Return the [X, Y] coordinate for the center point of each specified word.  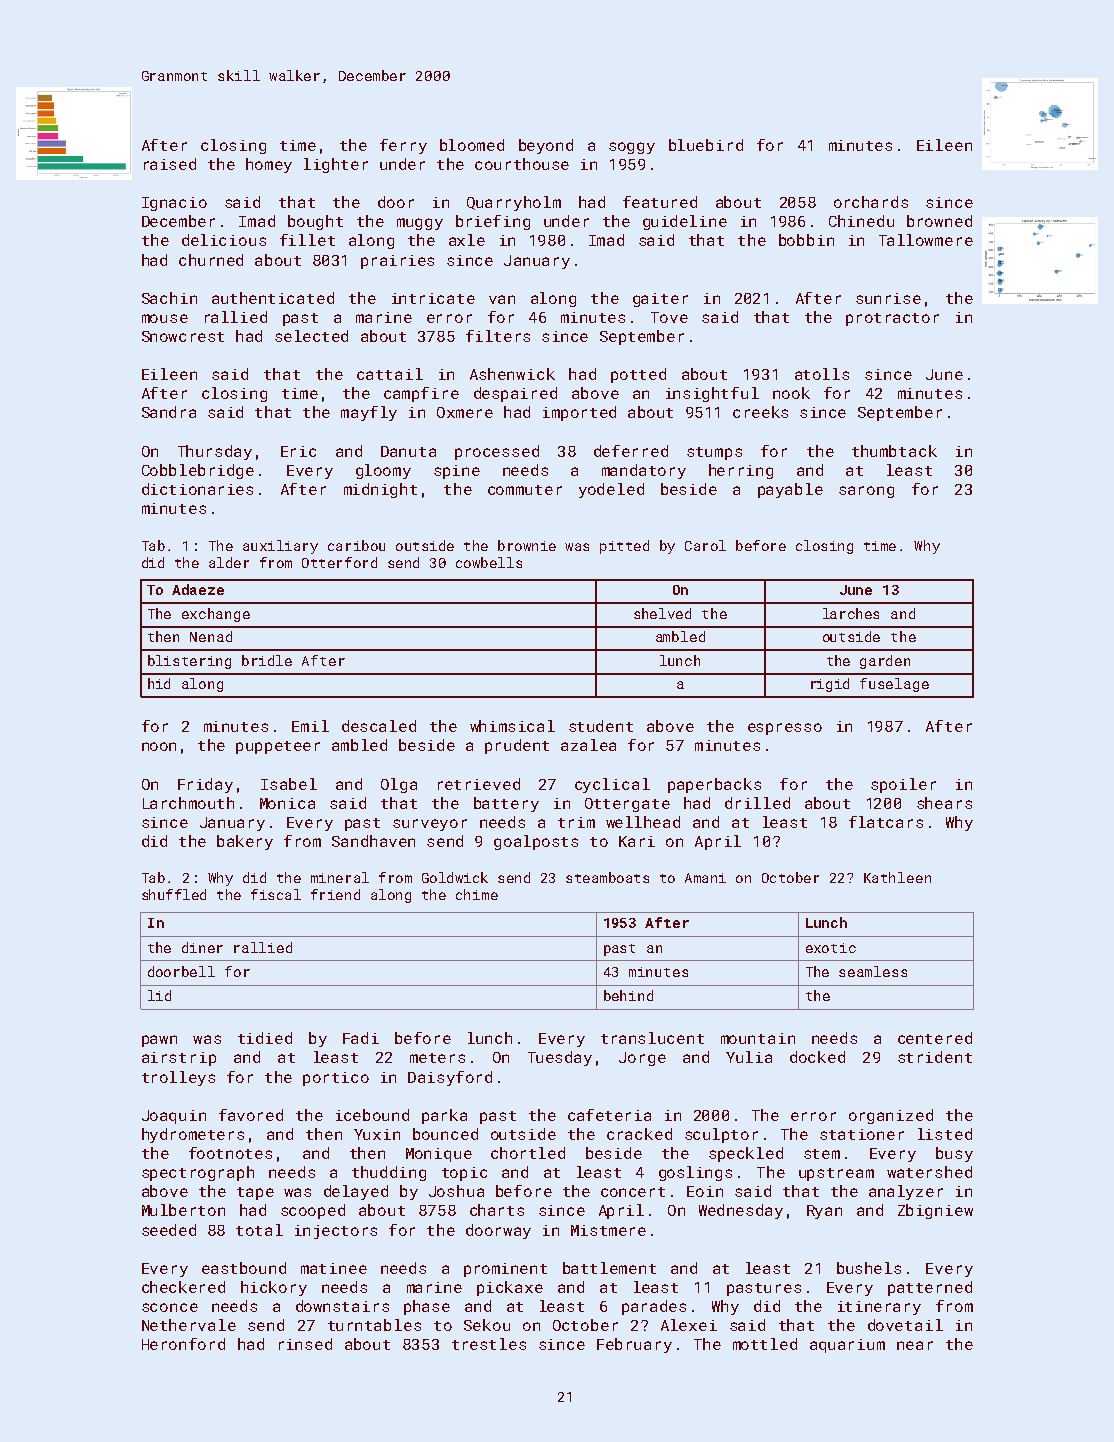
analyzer [906, 1192]
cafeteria [609, 1115]
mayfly [369, 413]
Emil [310, 726]
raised [170, 164]
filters [498, 336]
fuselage [894, 685]
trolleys [178, 1078]
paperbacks [714, 785]
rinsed [305, 1344]
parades [654, 1307]
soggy [632, 148]
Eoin [705, 1191]
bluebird [706, 145]
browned [939, 221]
